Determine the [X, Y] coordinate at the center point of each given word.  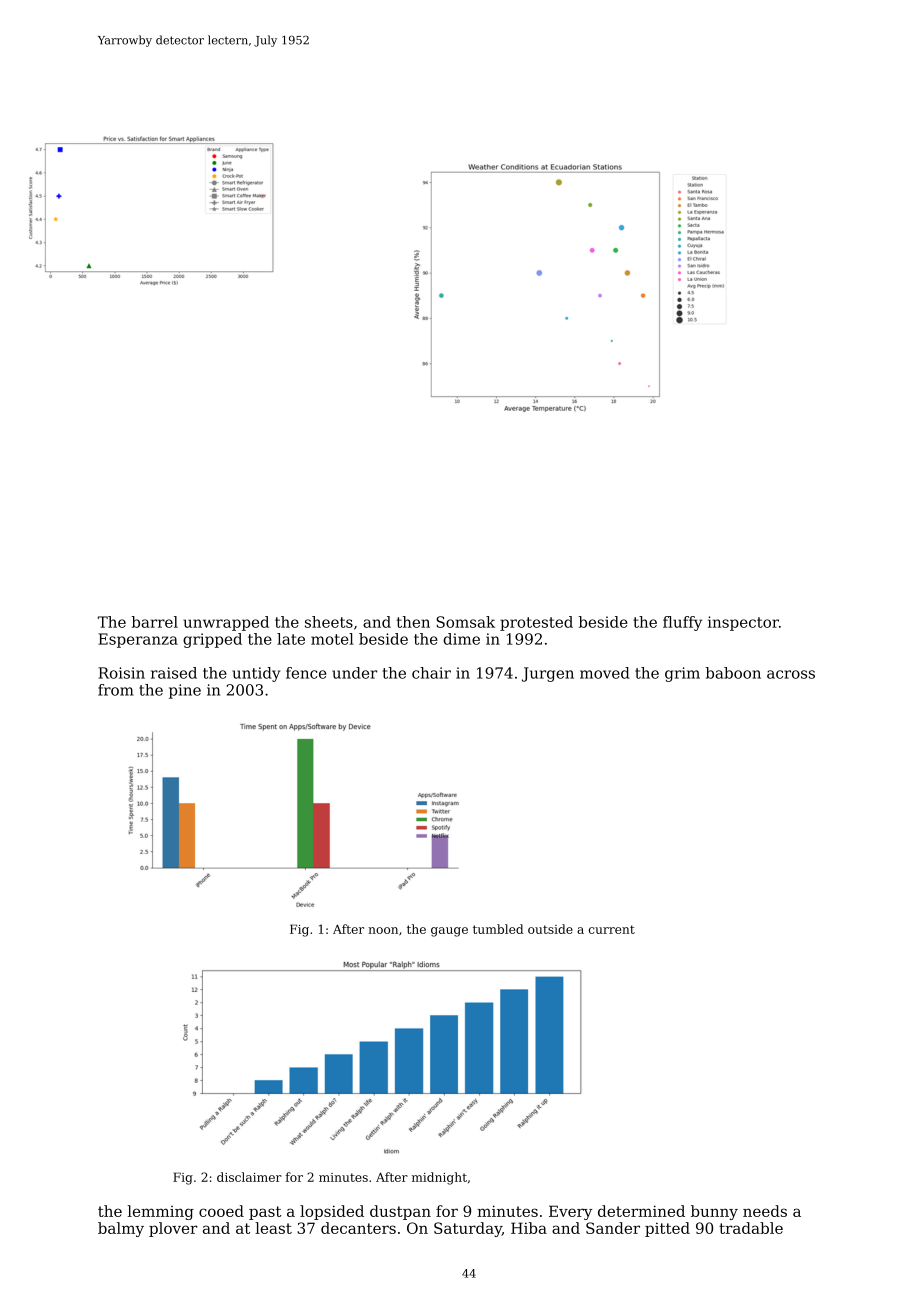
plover [173, 1229]
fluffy [682, 623]
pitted [667, 1229]
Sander [613, 1228]
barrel [154, 622]
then [413, 622]
